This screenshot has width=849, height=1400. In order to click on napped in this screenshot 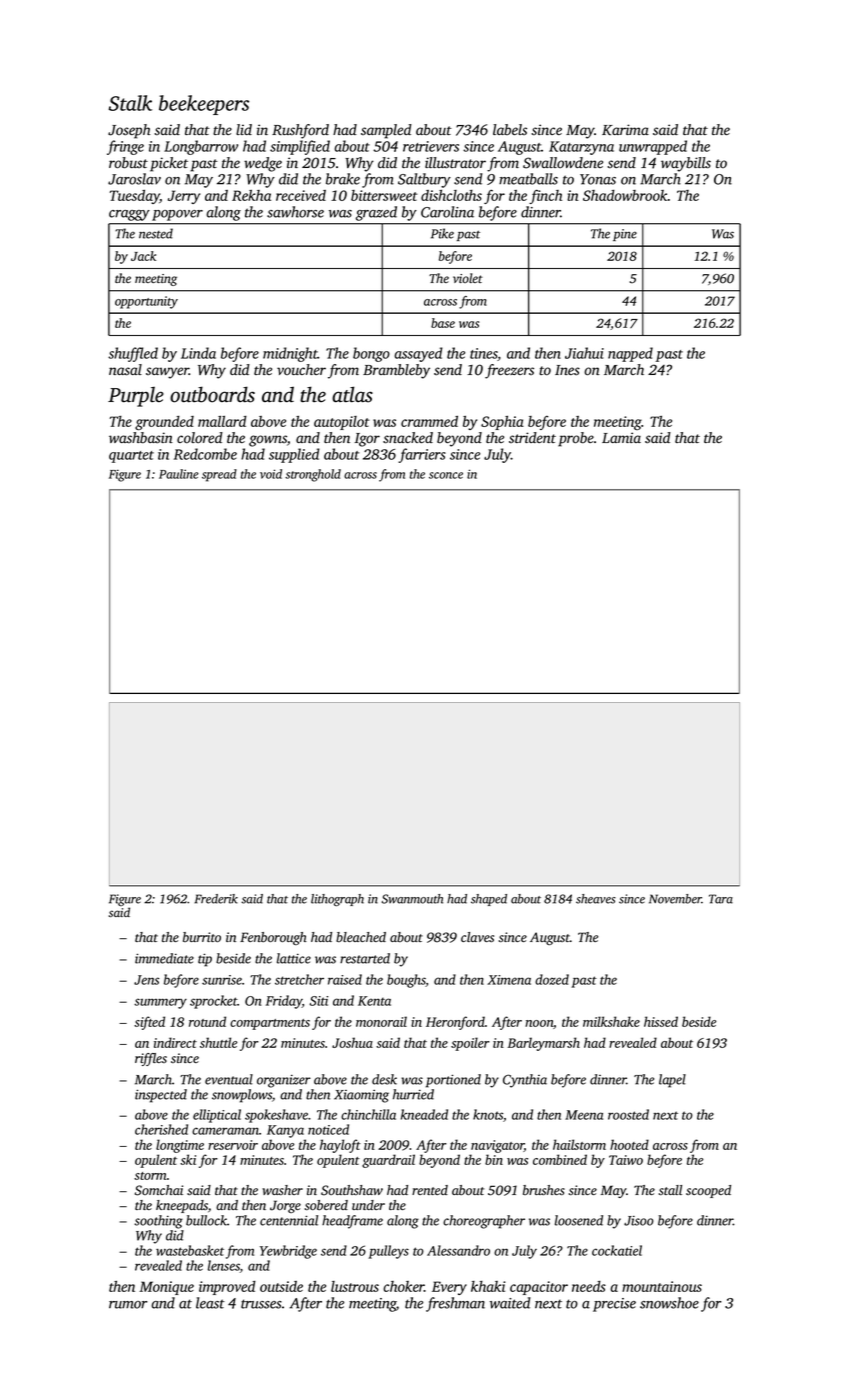, I will do `click(630, 354)`.
